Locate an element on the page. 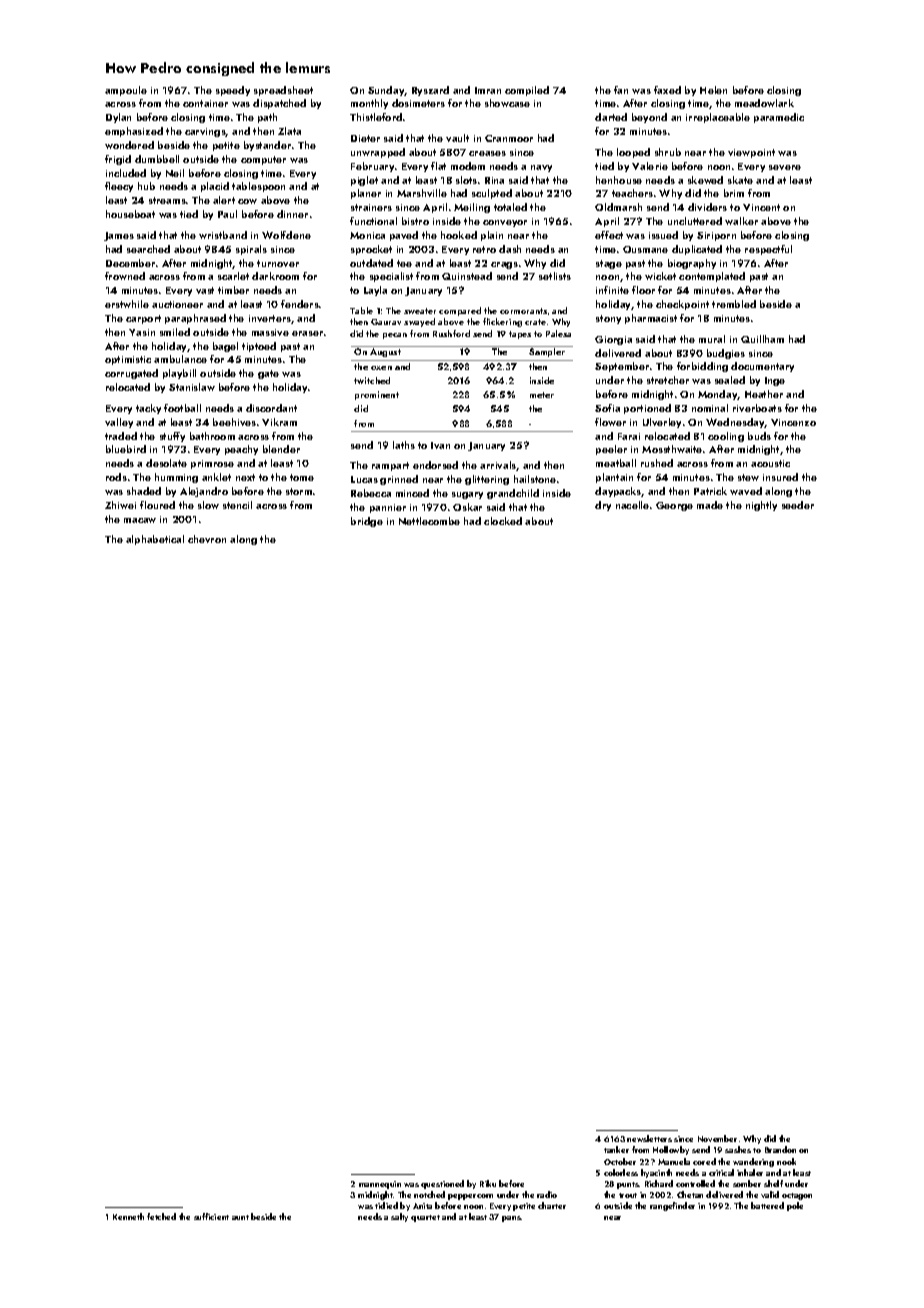 Image resolution: width=924 pixels, height=1308 pixels. sufficient is located at coordinates (211, 1216).
